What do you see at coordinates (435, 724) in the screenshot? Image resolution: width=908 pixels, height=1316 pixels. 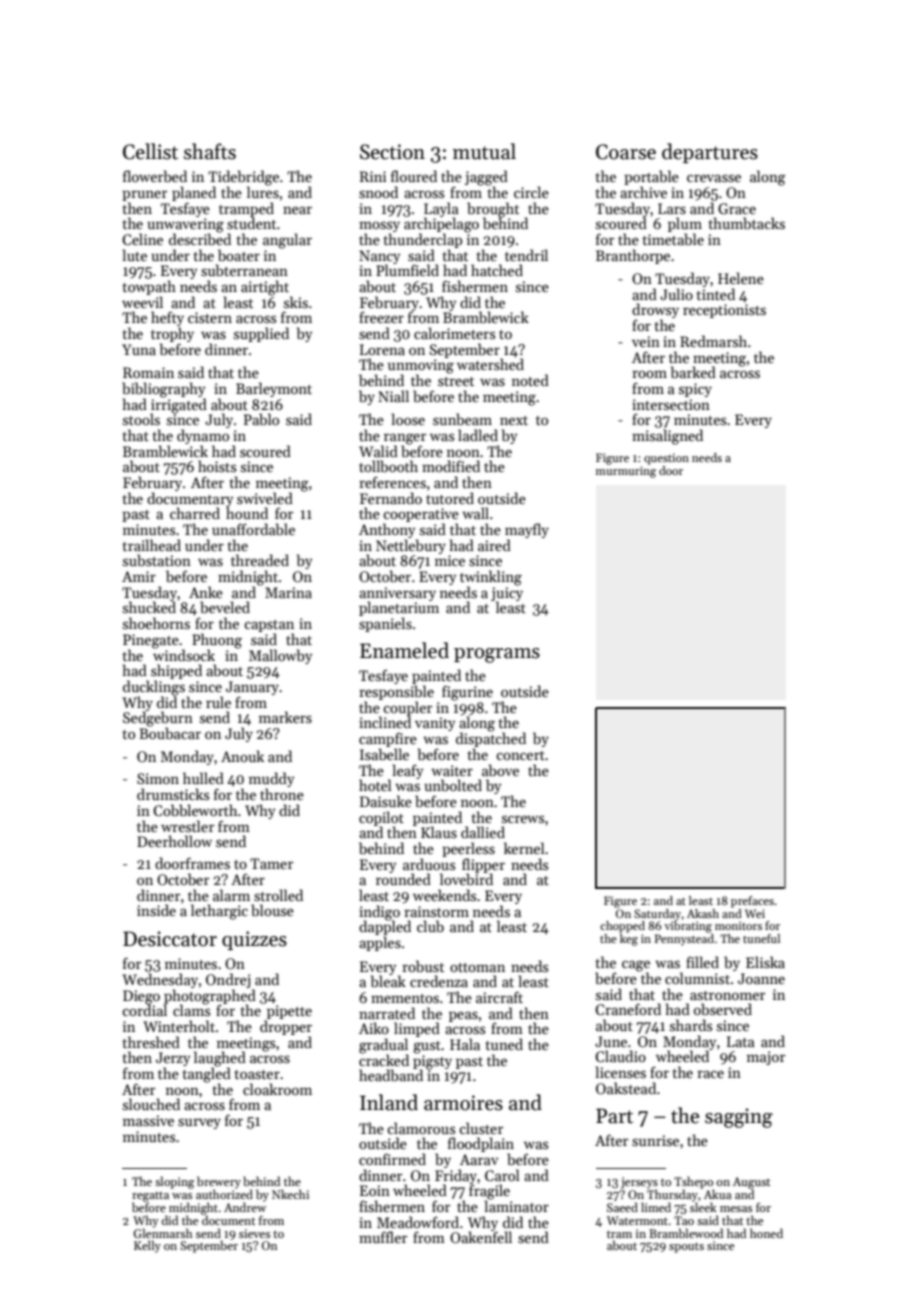 I see `vanity` at bounding box center [435, 724].
